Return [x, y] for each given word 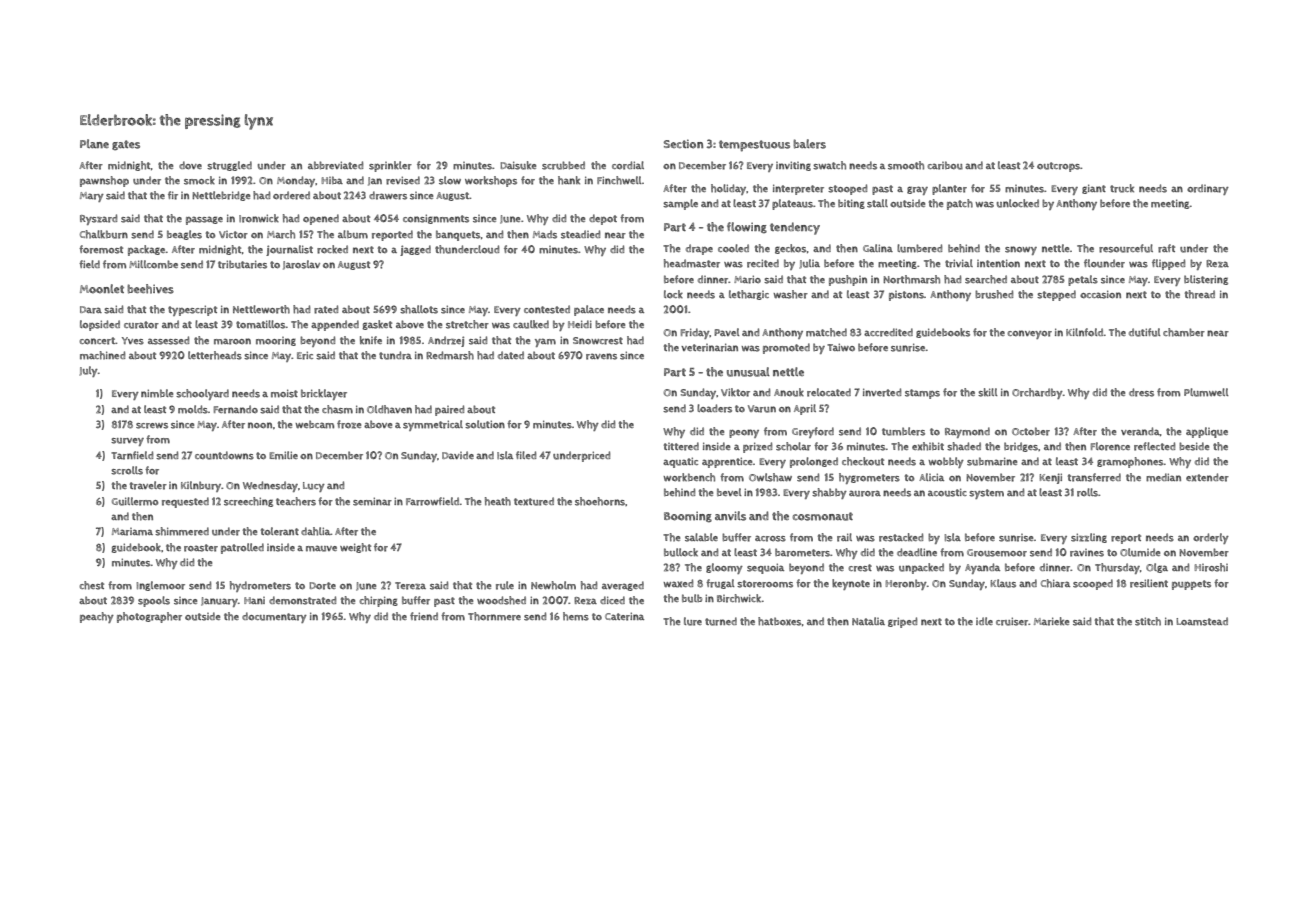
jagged [415, 250]
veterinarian [709, 347]
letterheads [215, 355]
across [770, 538]
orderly [1211, 538]
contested [547, 309]
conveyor [1029, 334]
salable [701, 537]
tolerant [280, 531]
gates [126, 145]
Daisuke [518, 165]
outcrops [1058, 167]
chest [91, 585]
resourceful [1126, 248]
